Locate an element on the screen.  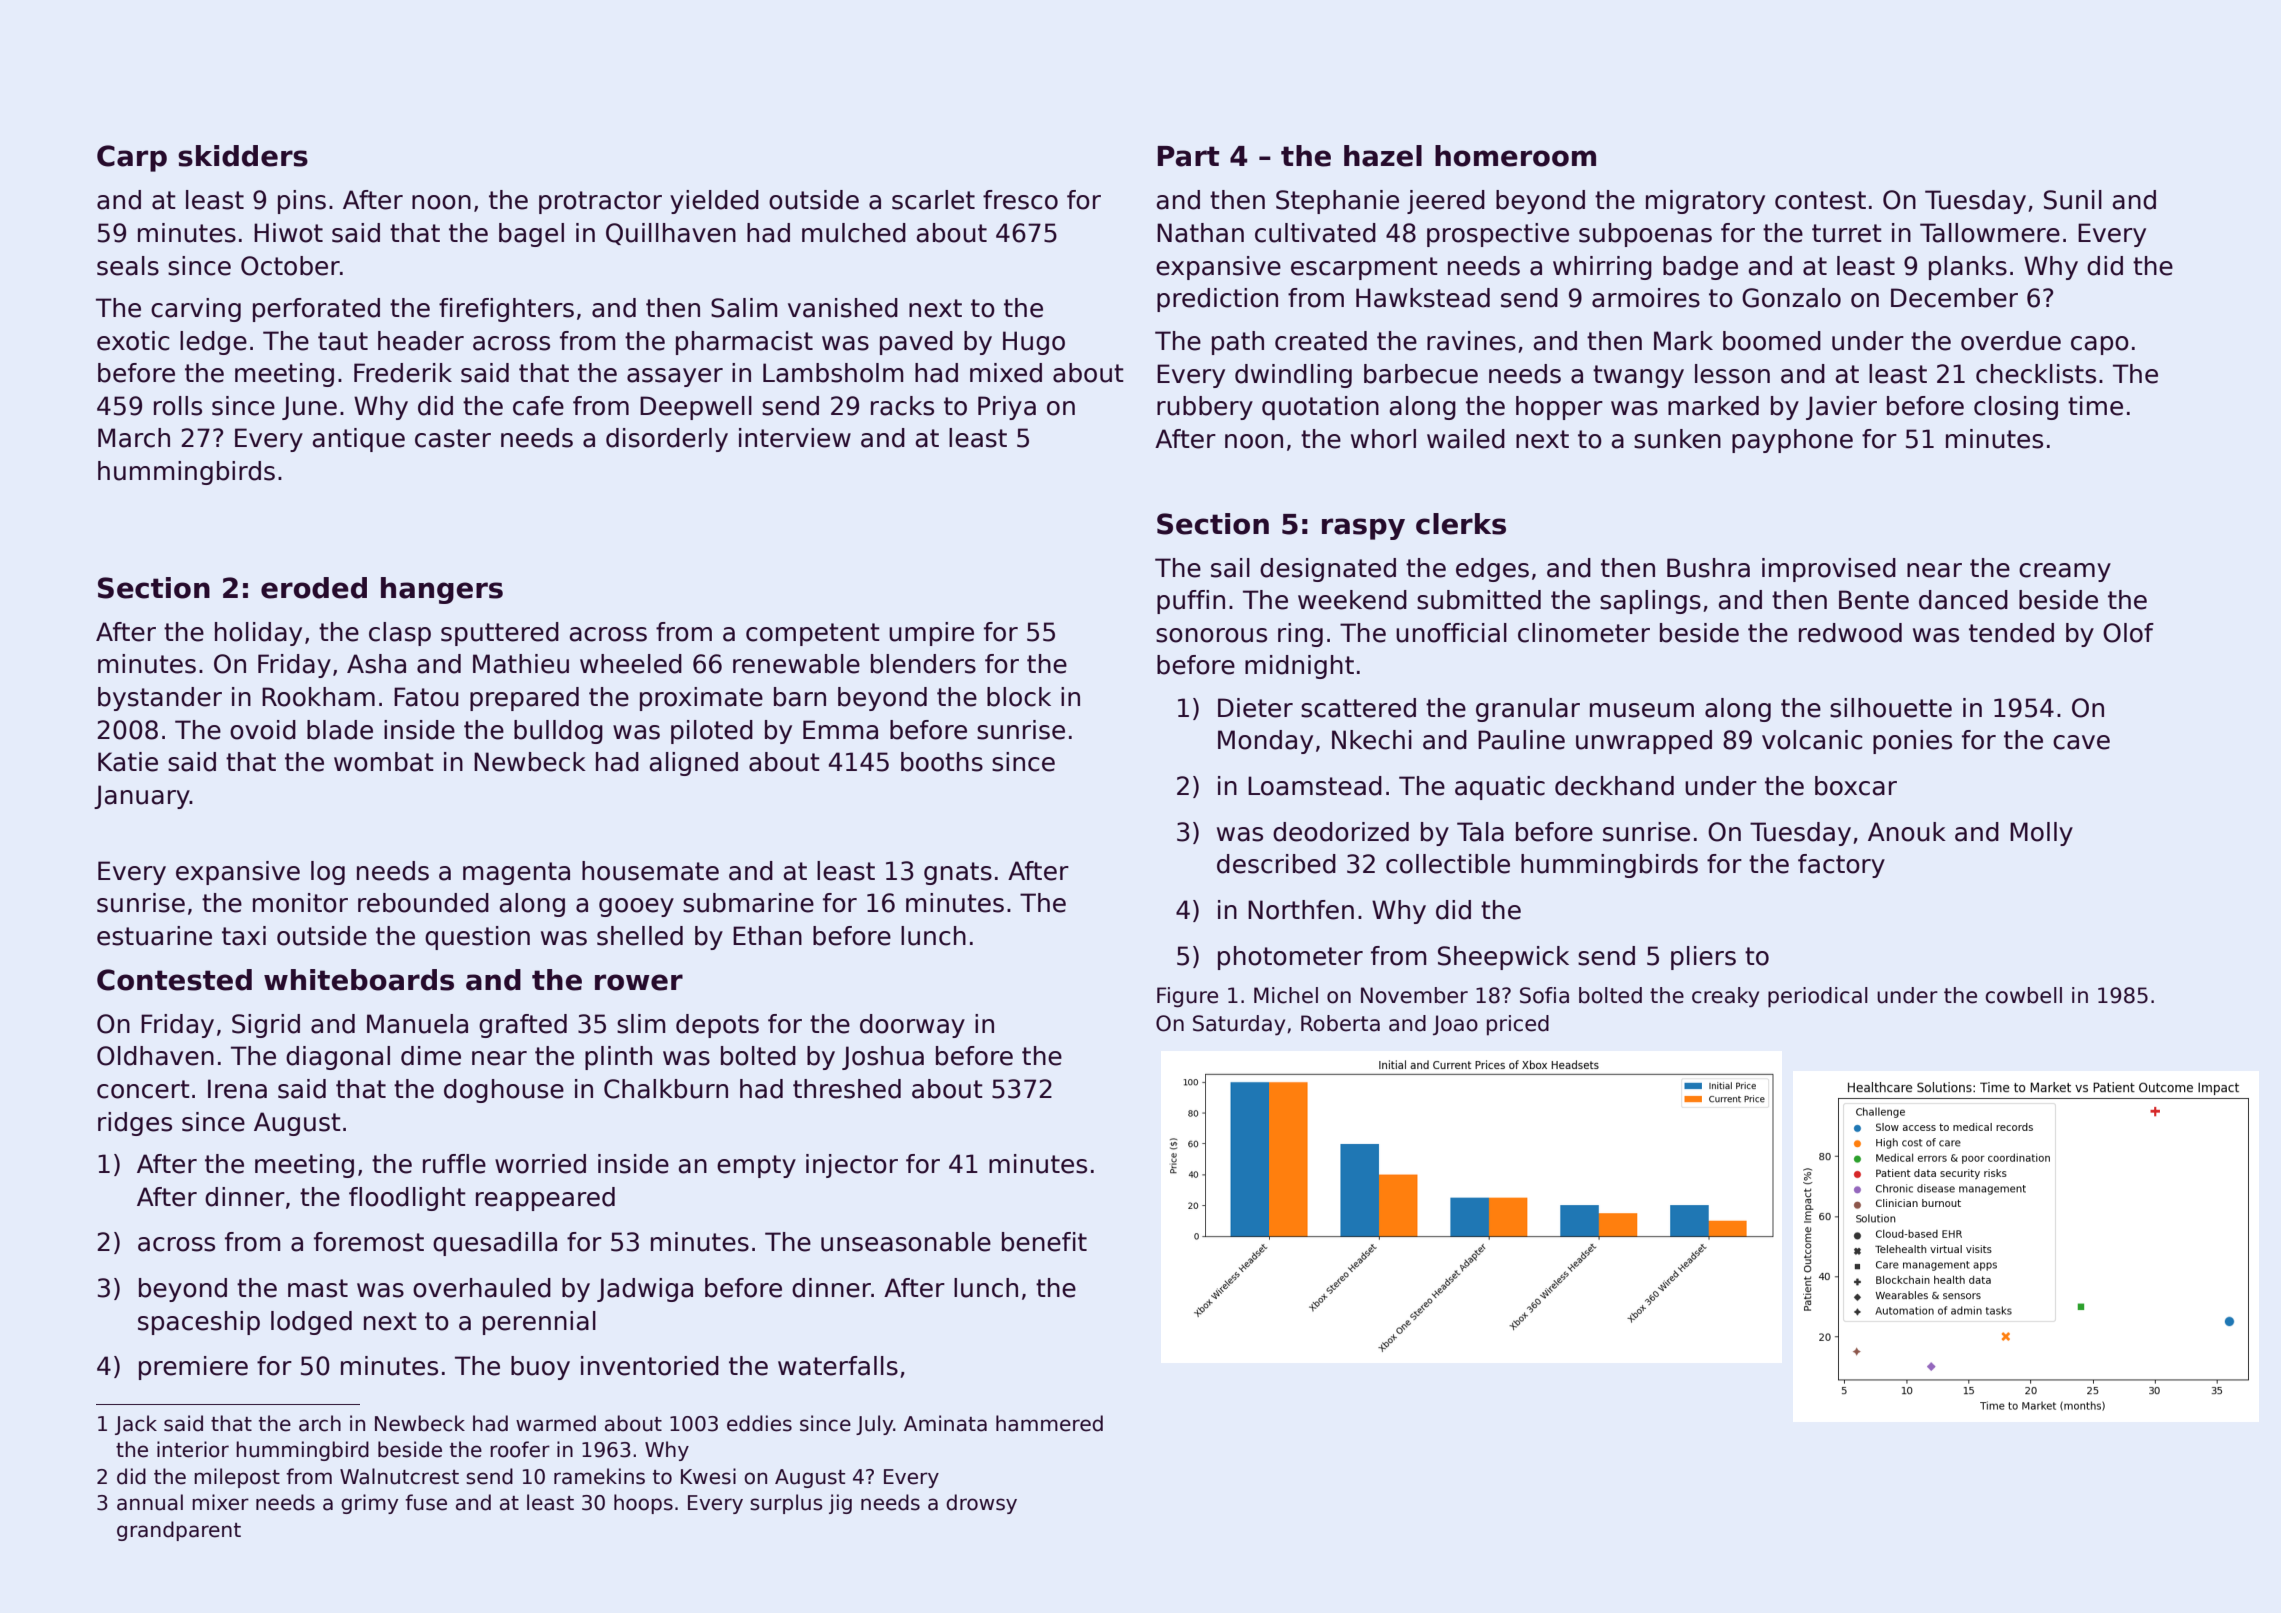
Bushra is located at coordinates (1708, 568).
